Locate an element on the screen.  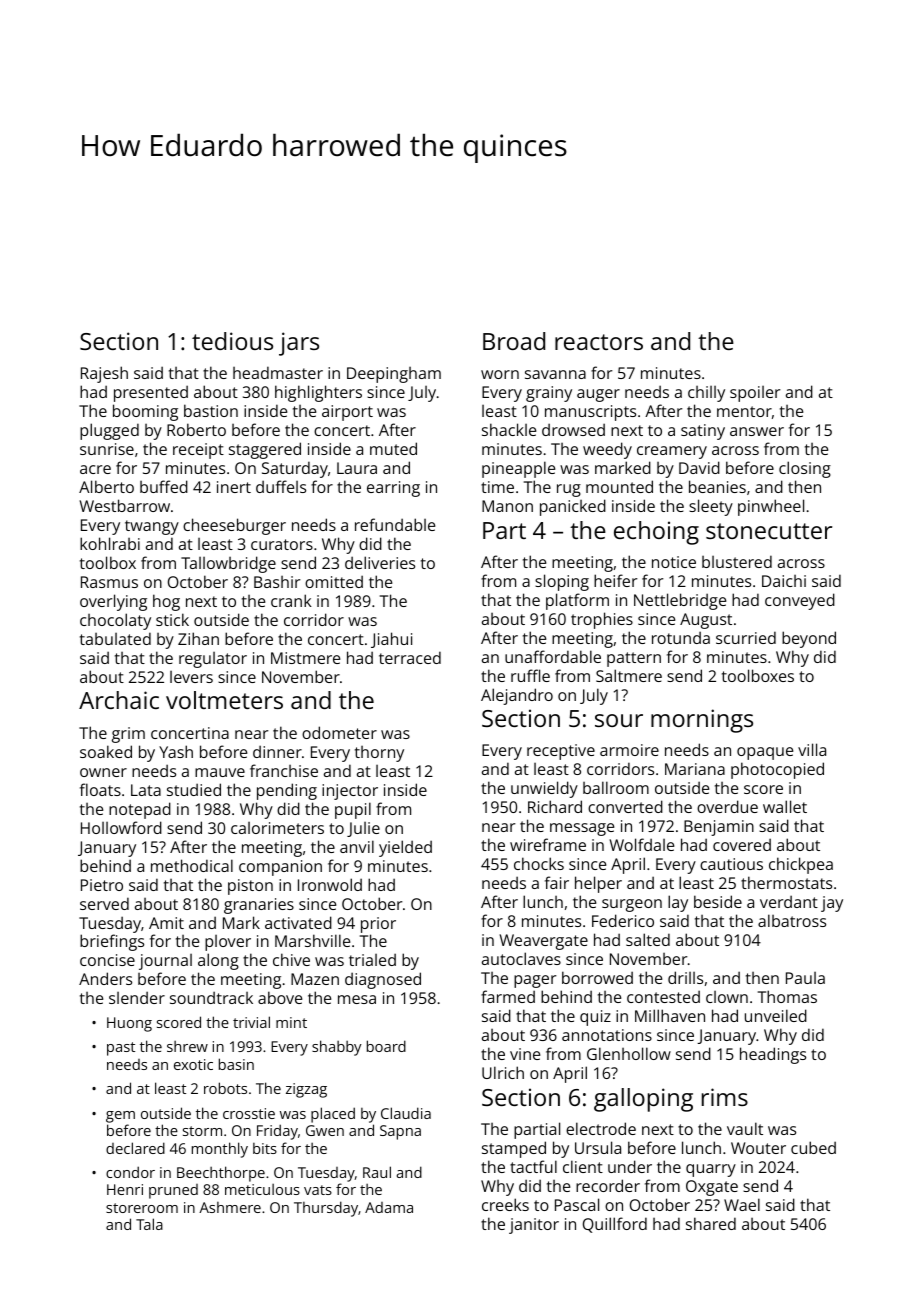
vault is located at coordinates (745, 1128).
